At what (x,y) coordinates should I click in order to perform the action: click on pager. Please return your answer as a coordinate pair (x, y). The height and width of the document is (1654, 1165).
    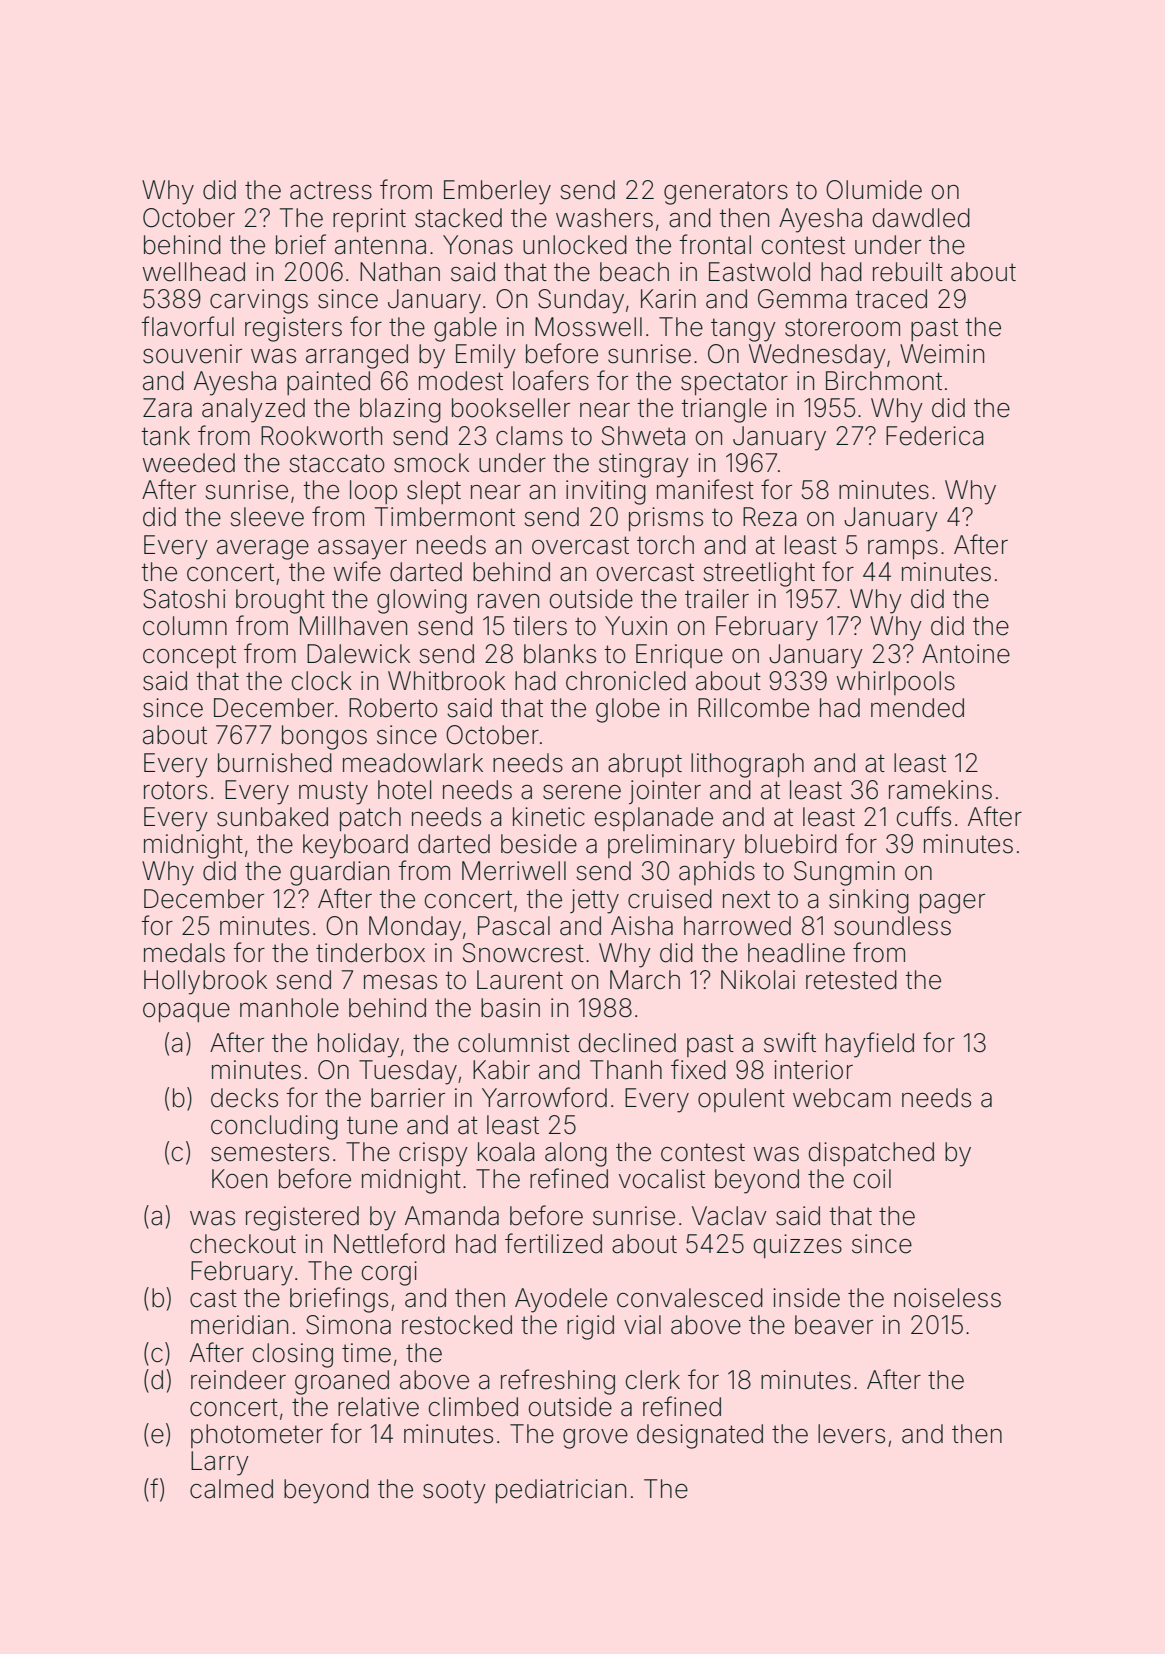
    Looking at the image, I should click on (952, 904).
